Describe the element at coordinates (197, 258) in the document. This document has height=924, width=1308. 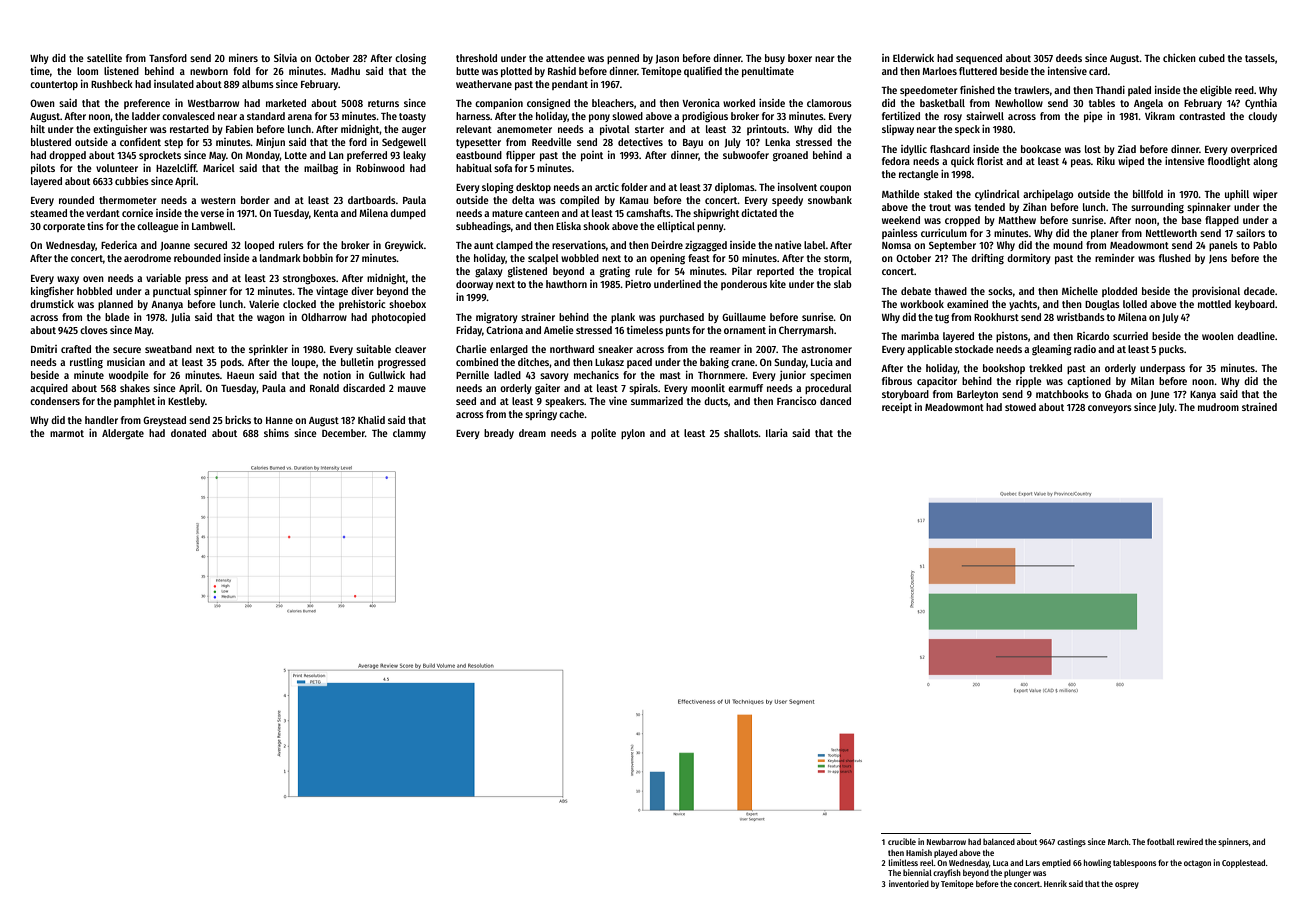
I see `rebounded` at that location.
